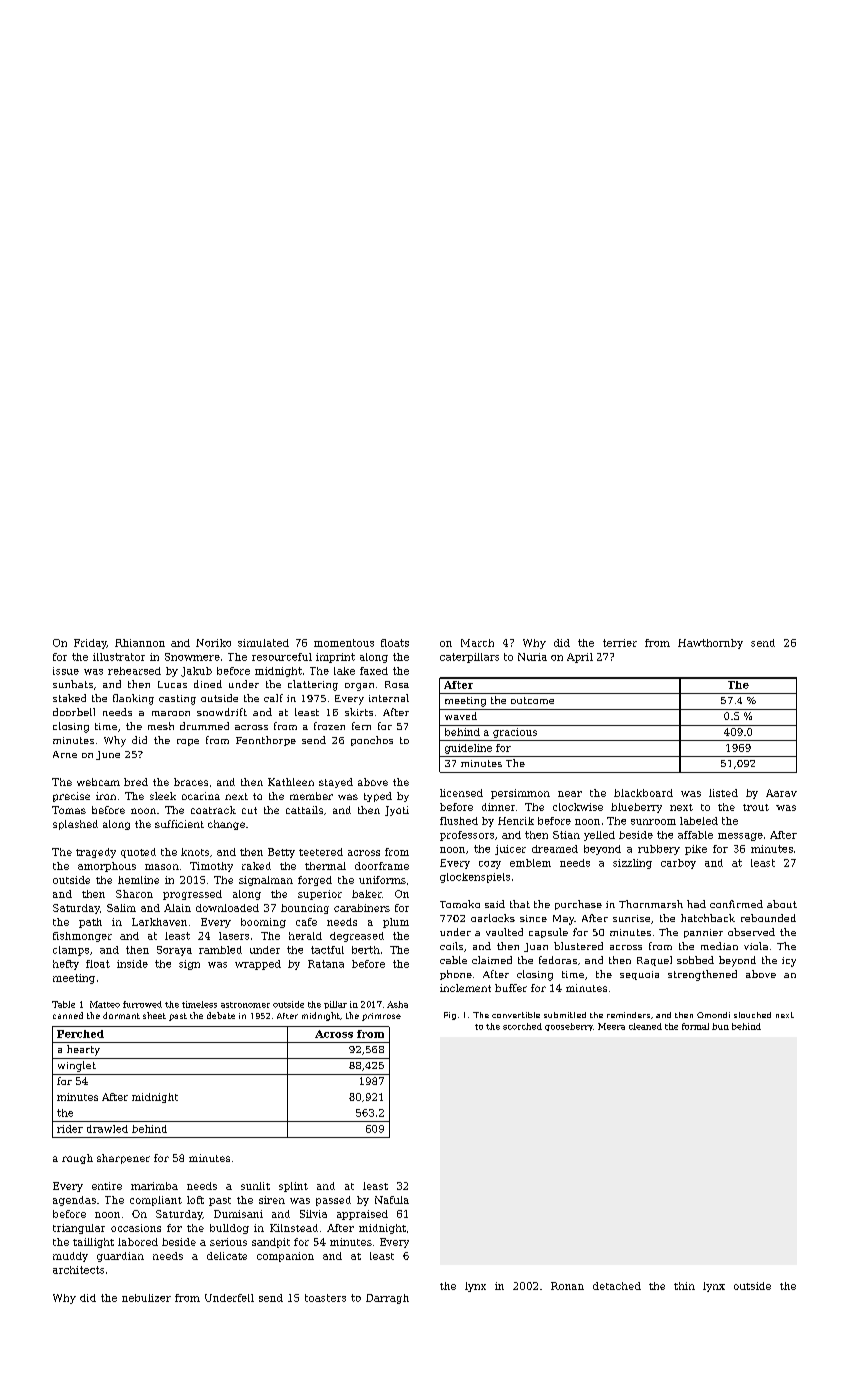 Image resolution: width=849 pixels, height=1400 pixels. What do you see at coordinates (498, 807) in the page?
I see `dinner` at bounding box center [498, 807].
